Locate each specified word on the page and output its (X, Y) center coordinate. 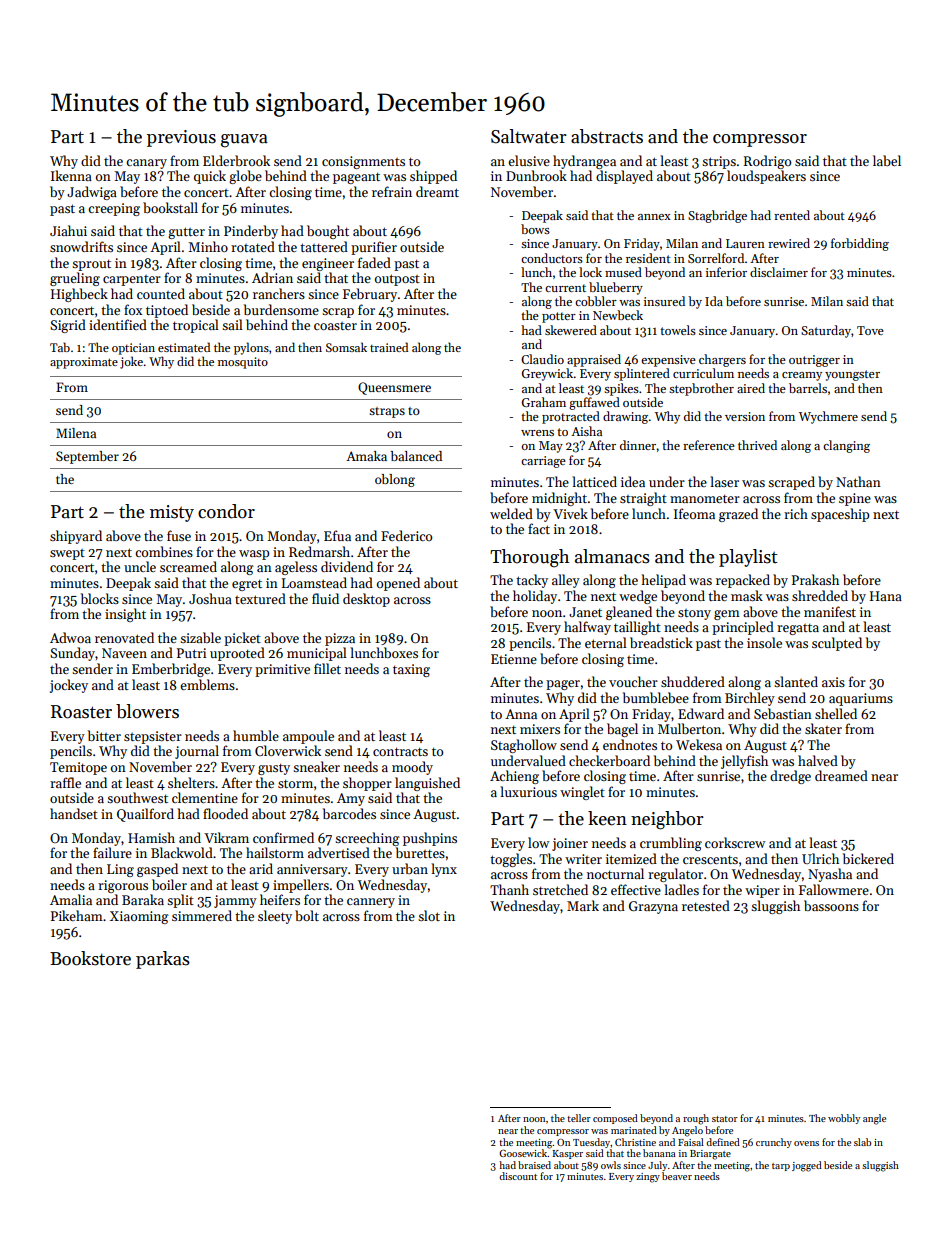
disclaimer (779, 272)
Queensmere (394, 388)
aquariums (861, 699)
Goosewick (523, 1153)
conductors (552, 258)
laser (724, 481)
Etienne (514, 659)
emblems (207, 684)
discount (518, 1176)
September (87, 457)
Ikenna (71, 175)
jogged (807, 1166)
